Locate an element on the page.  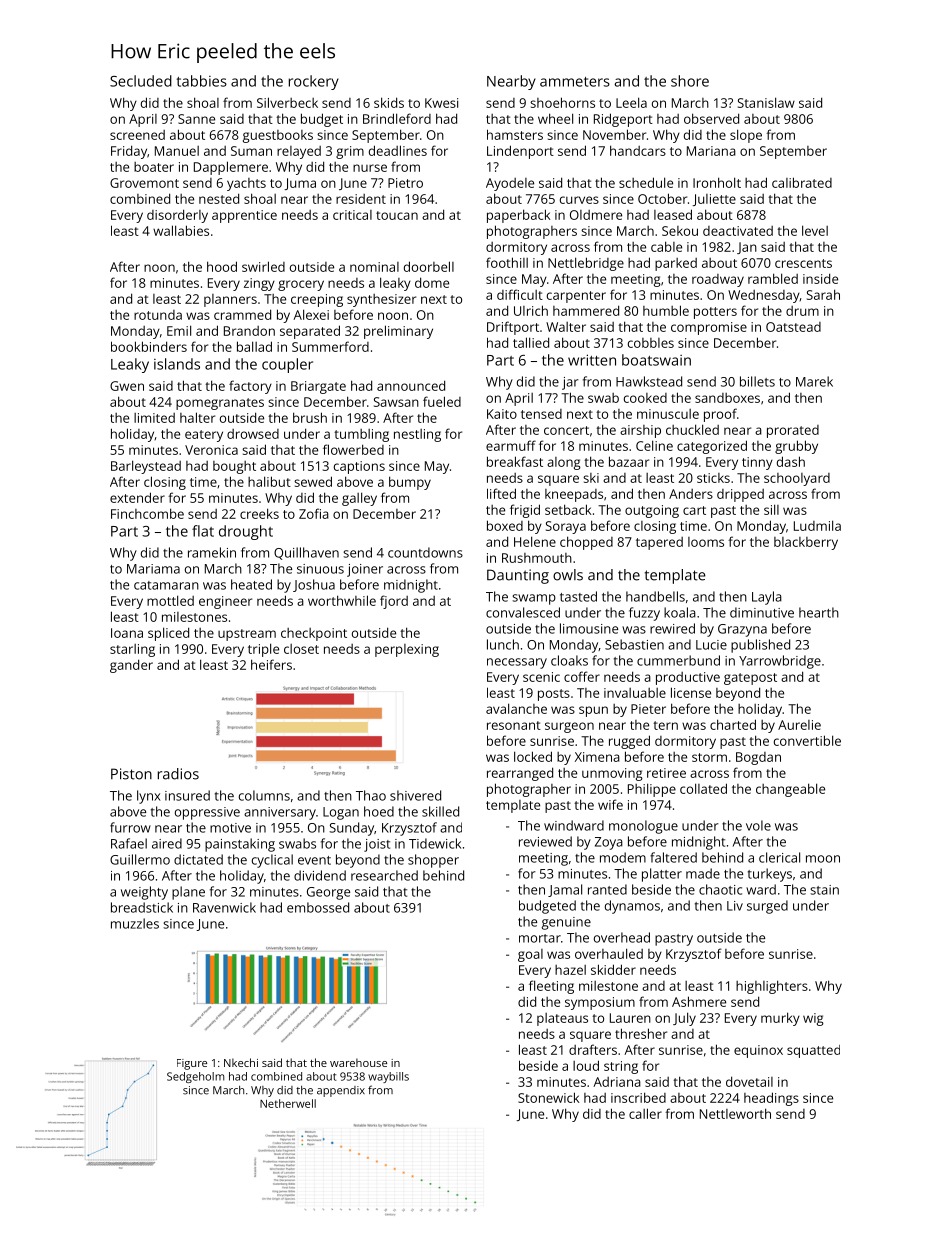
plateaus is located at coordinates (562, 1019).
